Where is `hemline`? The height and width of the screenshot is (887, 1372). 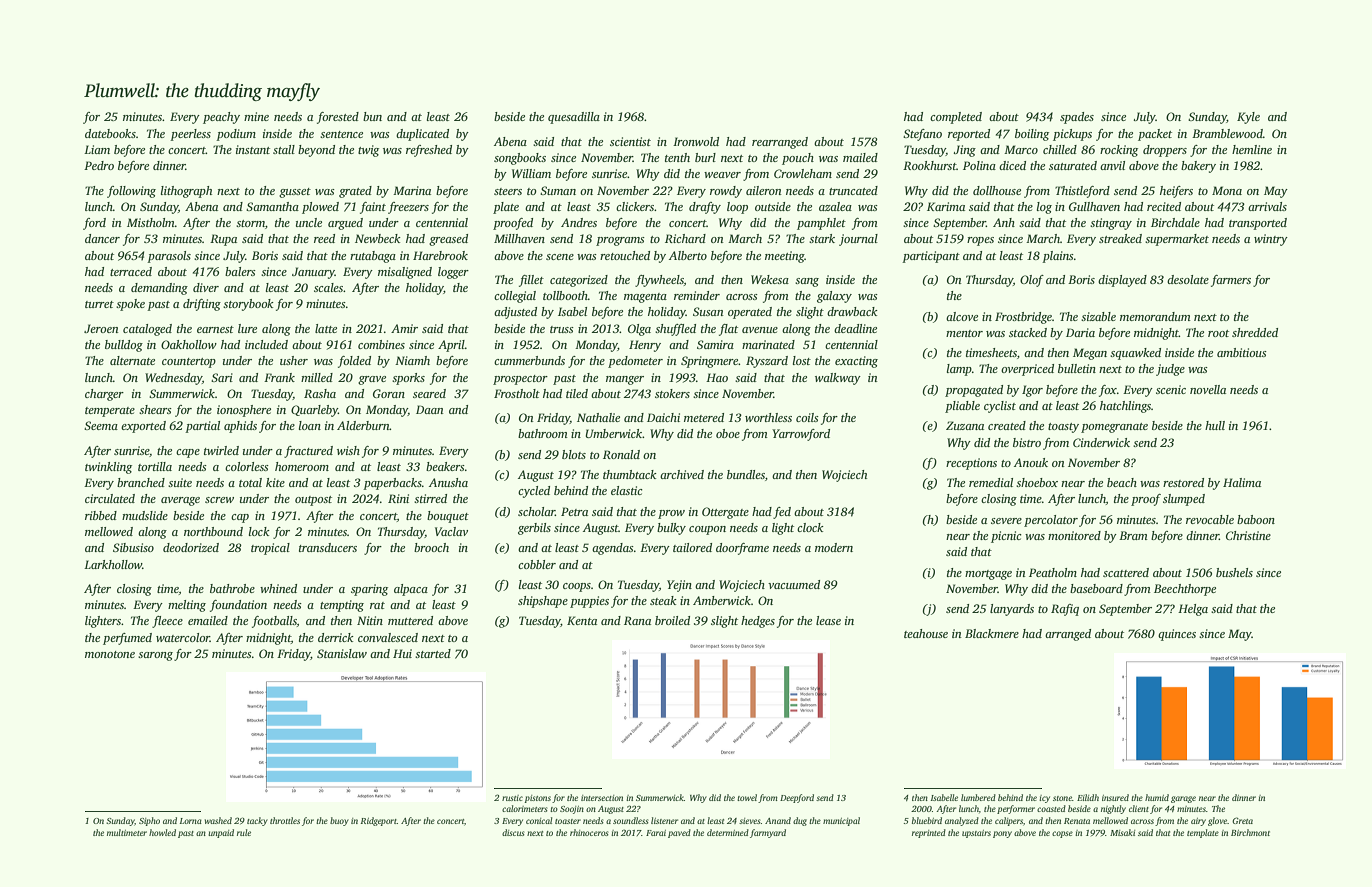 hemline is located at coordinates (1252, 149).
